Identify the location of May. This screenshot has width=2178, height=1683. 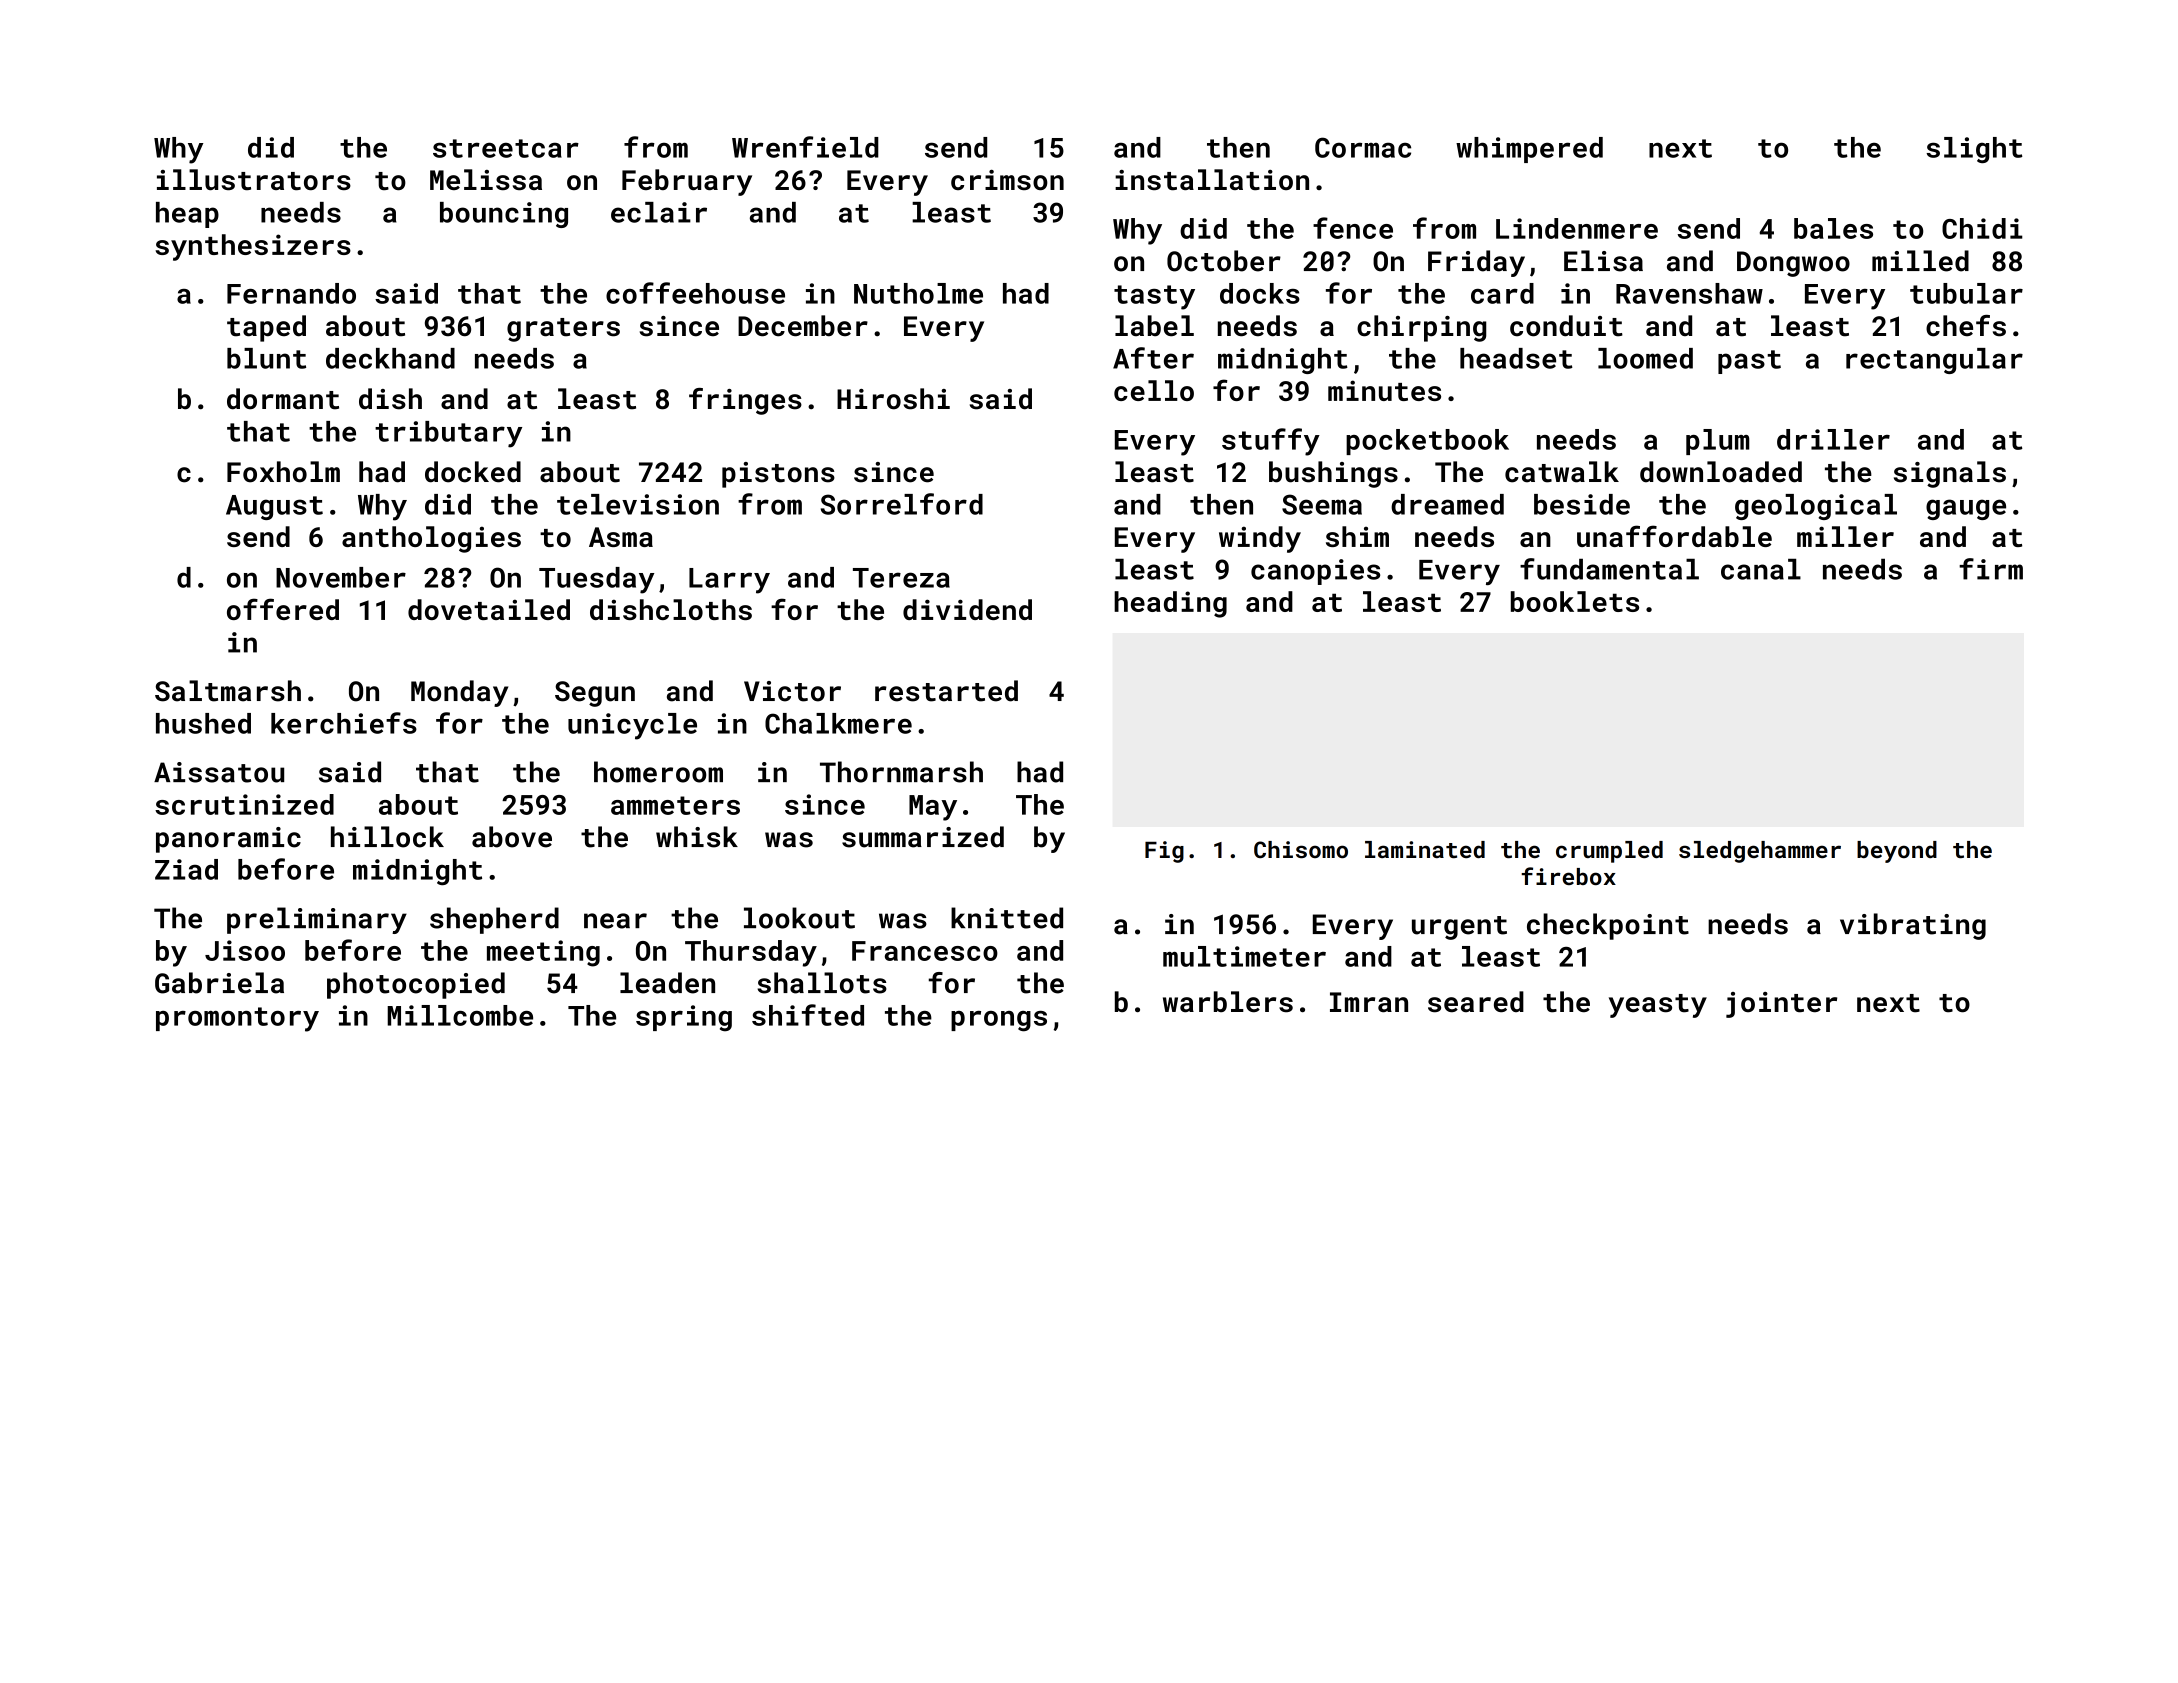
(933, 808).
